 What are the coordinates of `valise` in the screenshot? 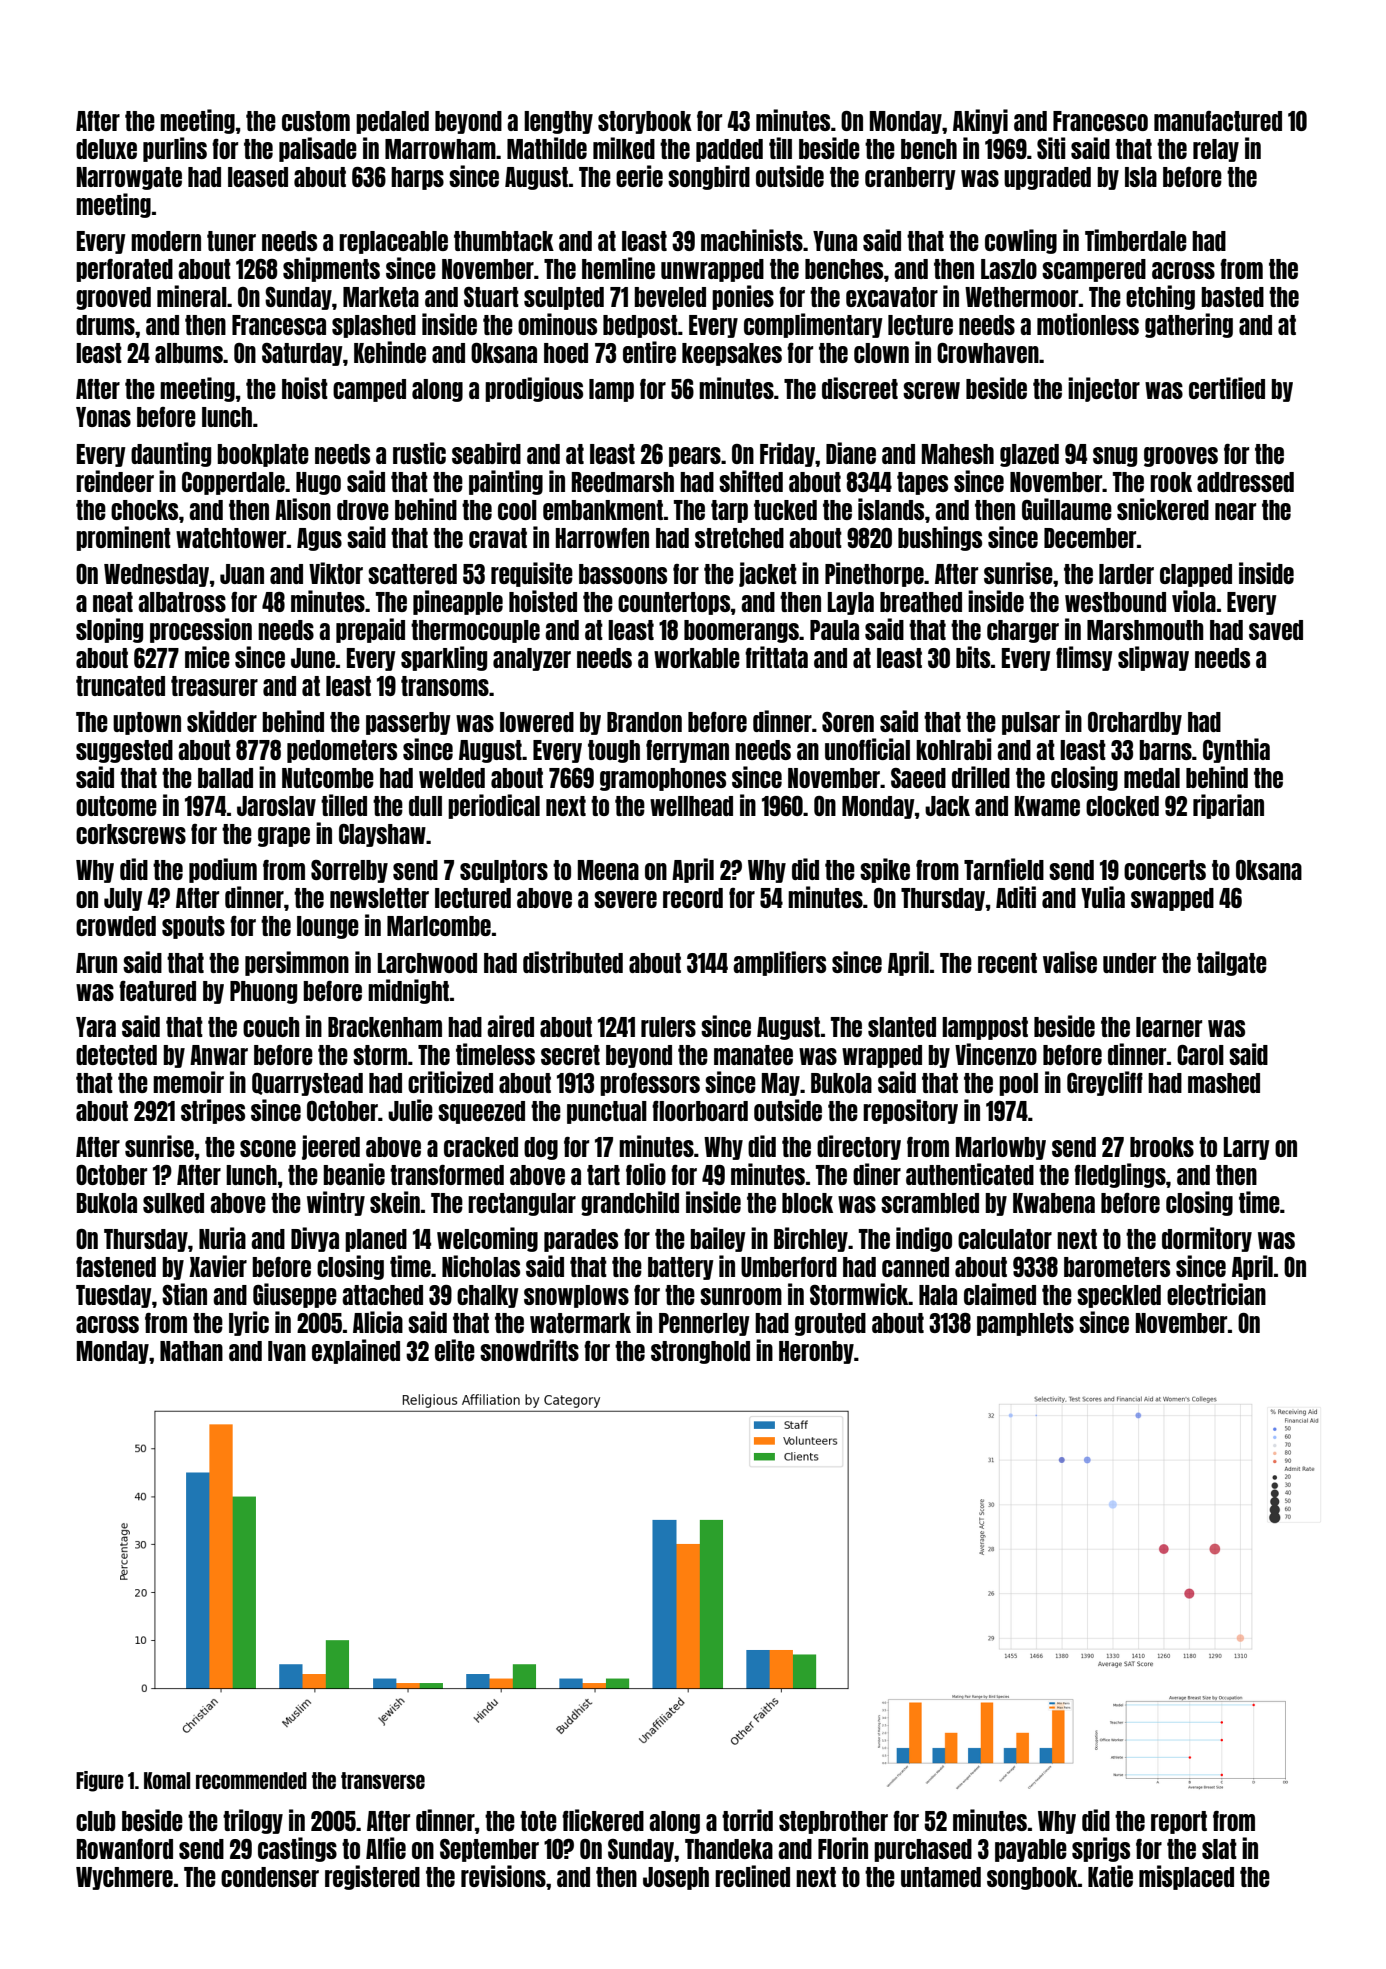 It's located at (1070, 962).
